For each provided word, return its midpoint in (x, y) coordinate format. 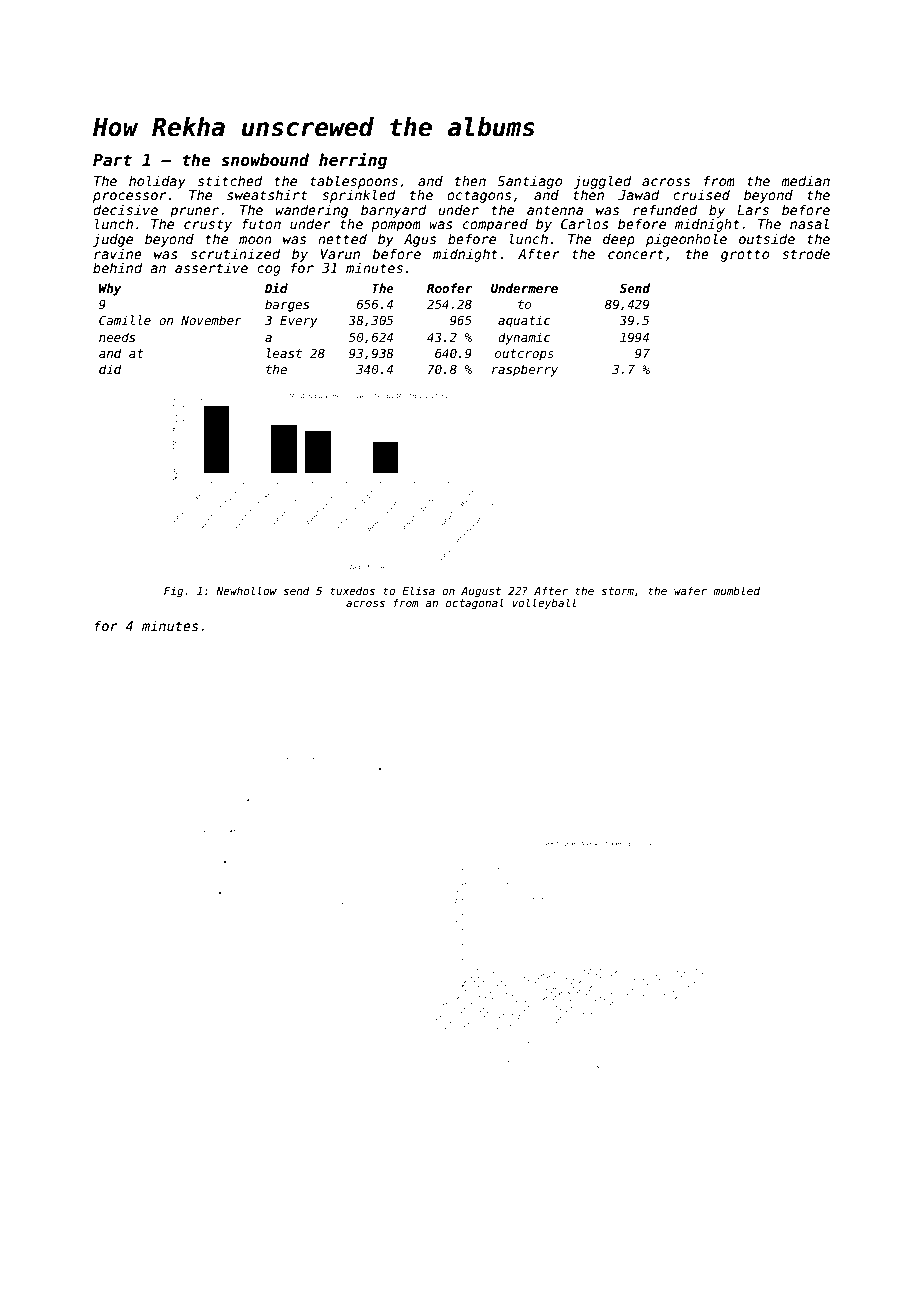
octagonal (475, 603)
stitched (230, 180)
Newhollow (246, 590)
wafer (690, 590)
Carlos (585, 223)
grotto (745, 255)
